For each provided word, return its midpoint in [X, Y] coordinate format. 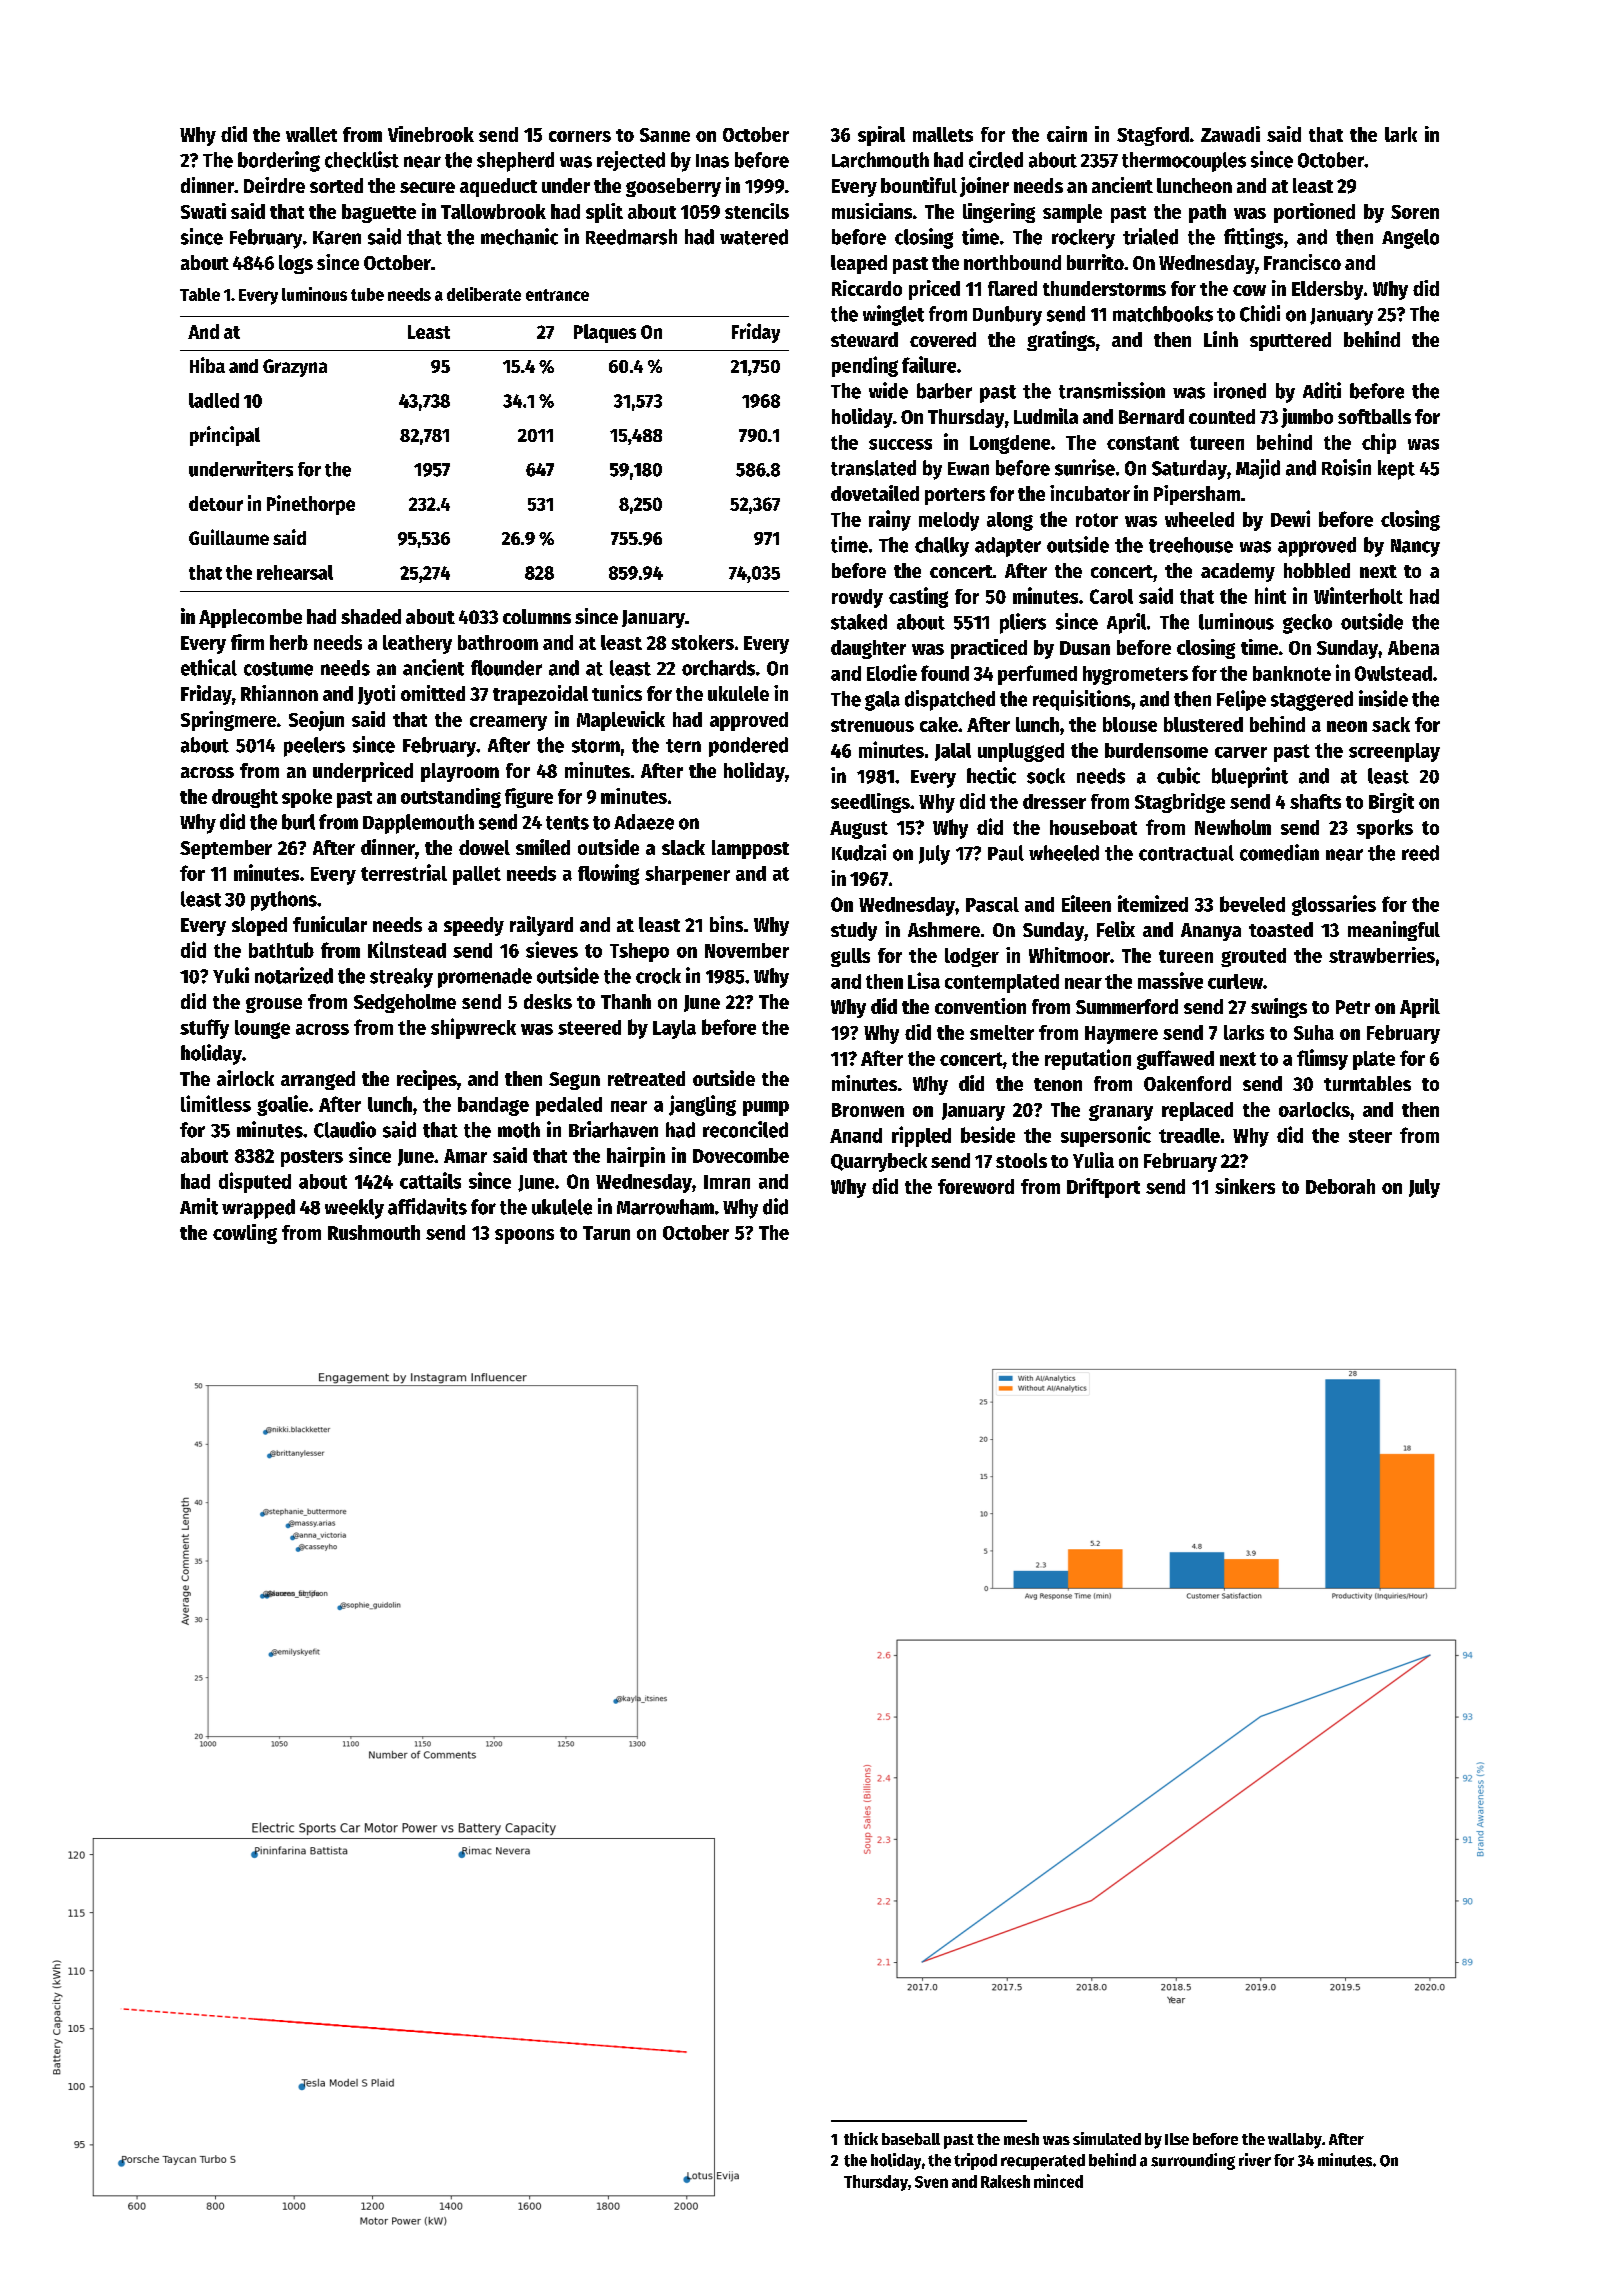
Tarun [606, 1233]
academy [1238, 572]
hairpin [636, 1157]
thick [861, 2138]
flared [1012, 288]
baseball [911, 2139]
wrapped [258, 1209]
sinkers [1245, 1186]
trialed [1150, 236]
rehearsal [295, 572]
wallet [311, 134]
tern [683, 746]
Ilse [1177, 2139]
